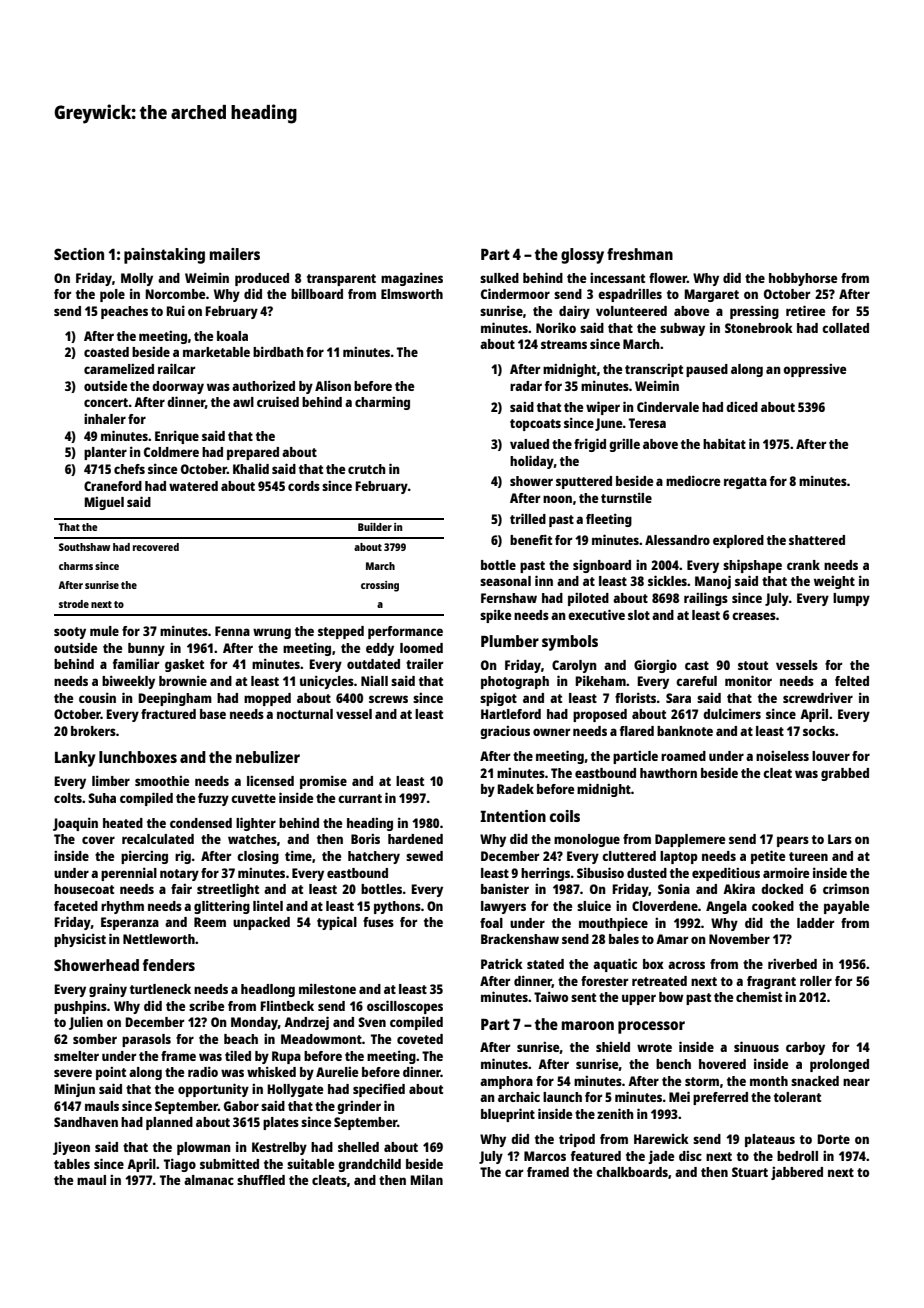 This page has width=924, height=1308. What do you see at coordinates (412, 279) in the page?
I see `magazines` at bounding box center [412, 279].
